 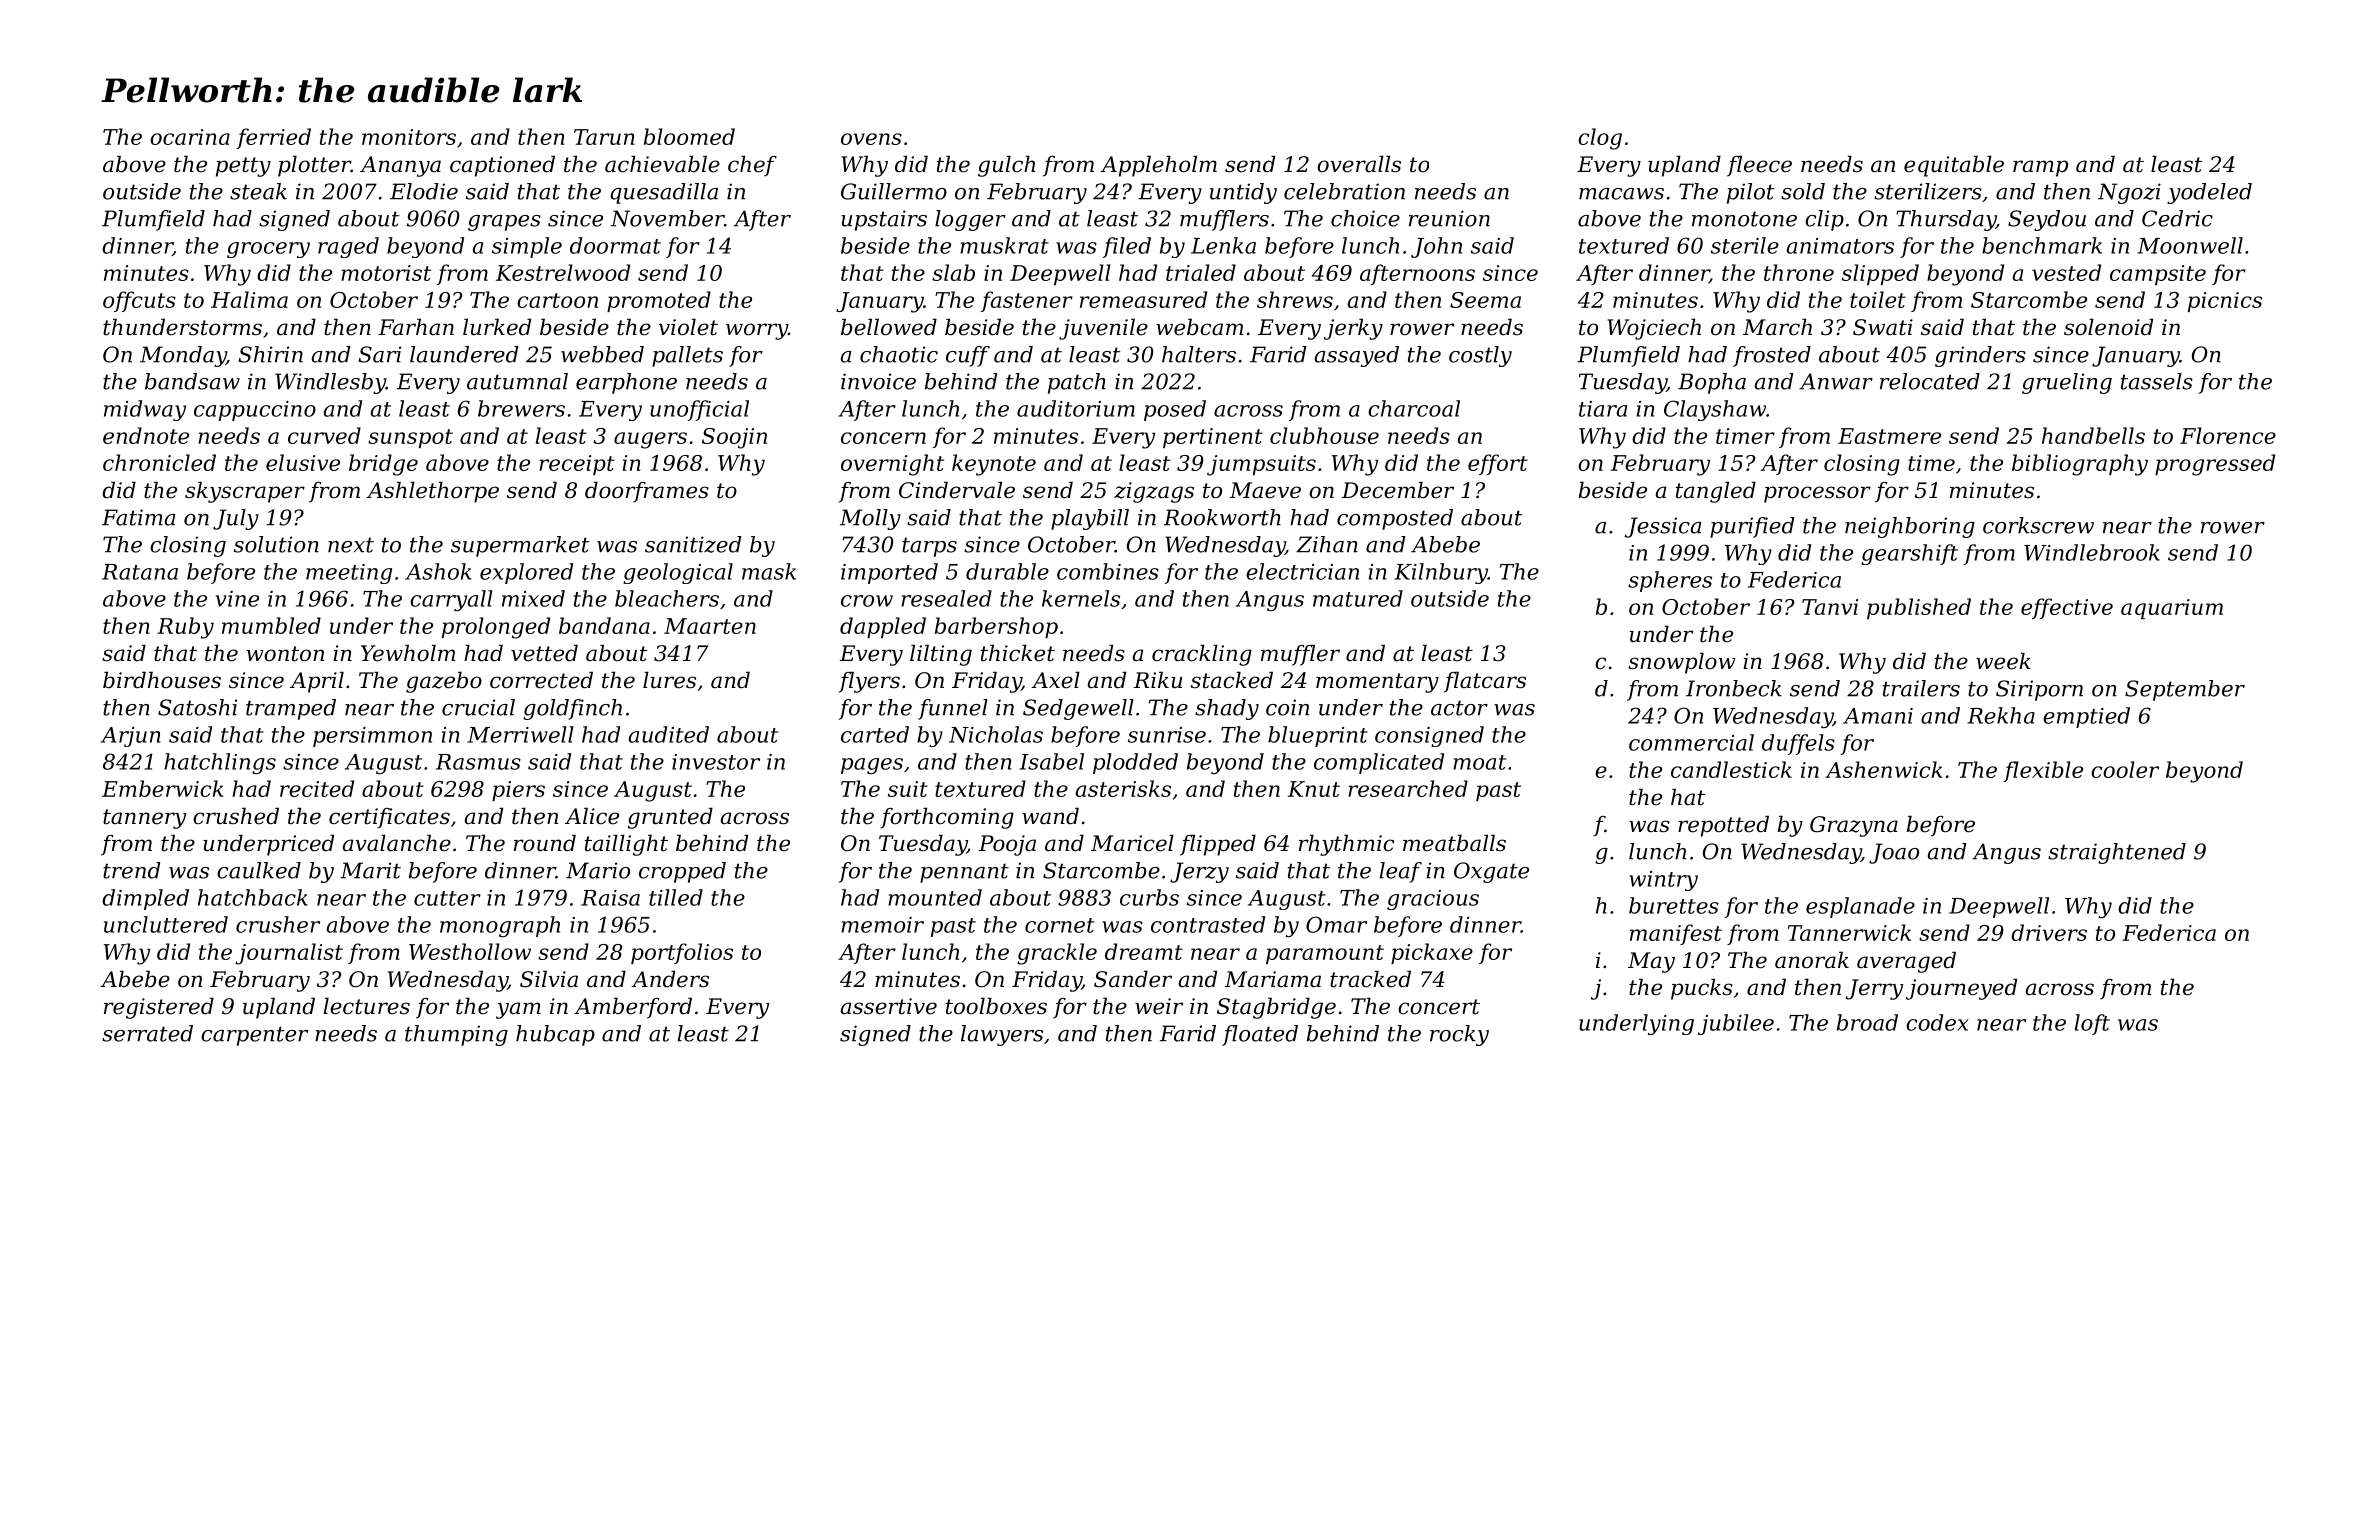 I want to click on monitors, so click(x=409, y=137).
